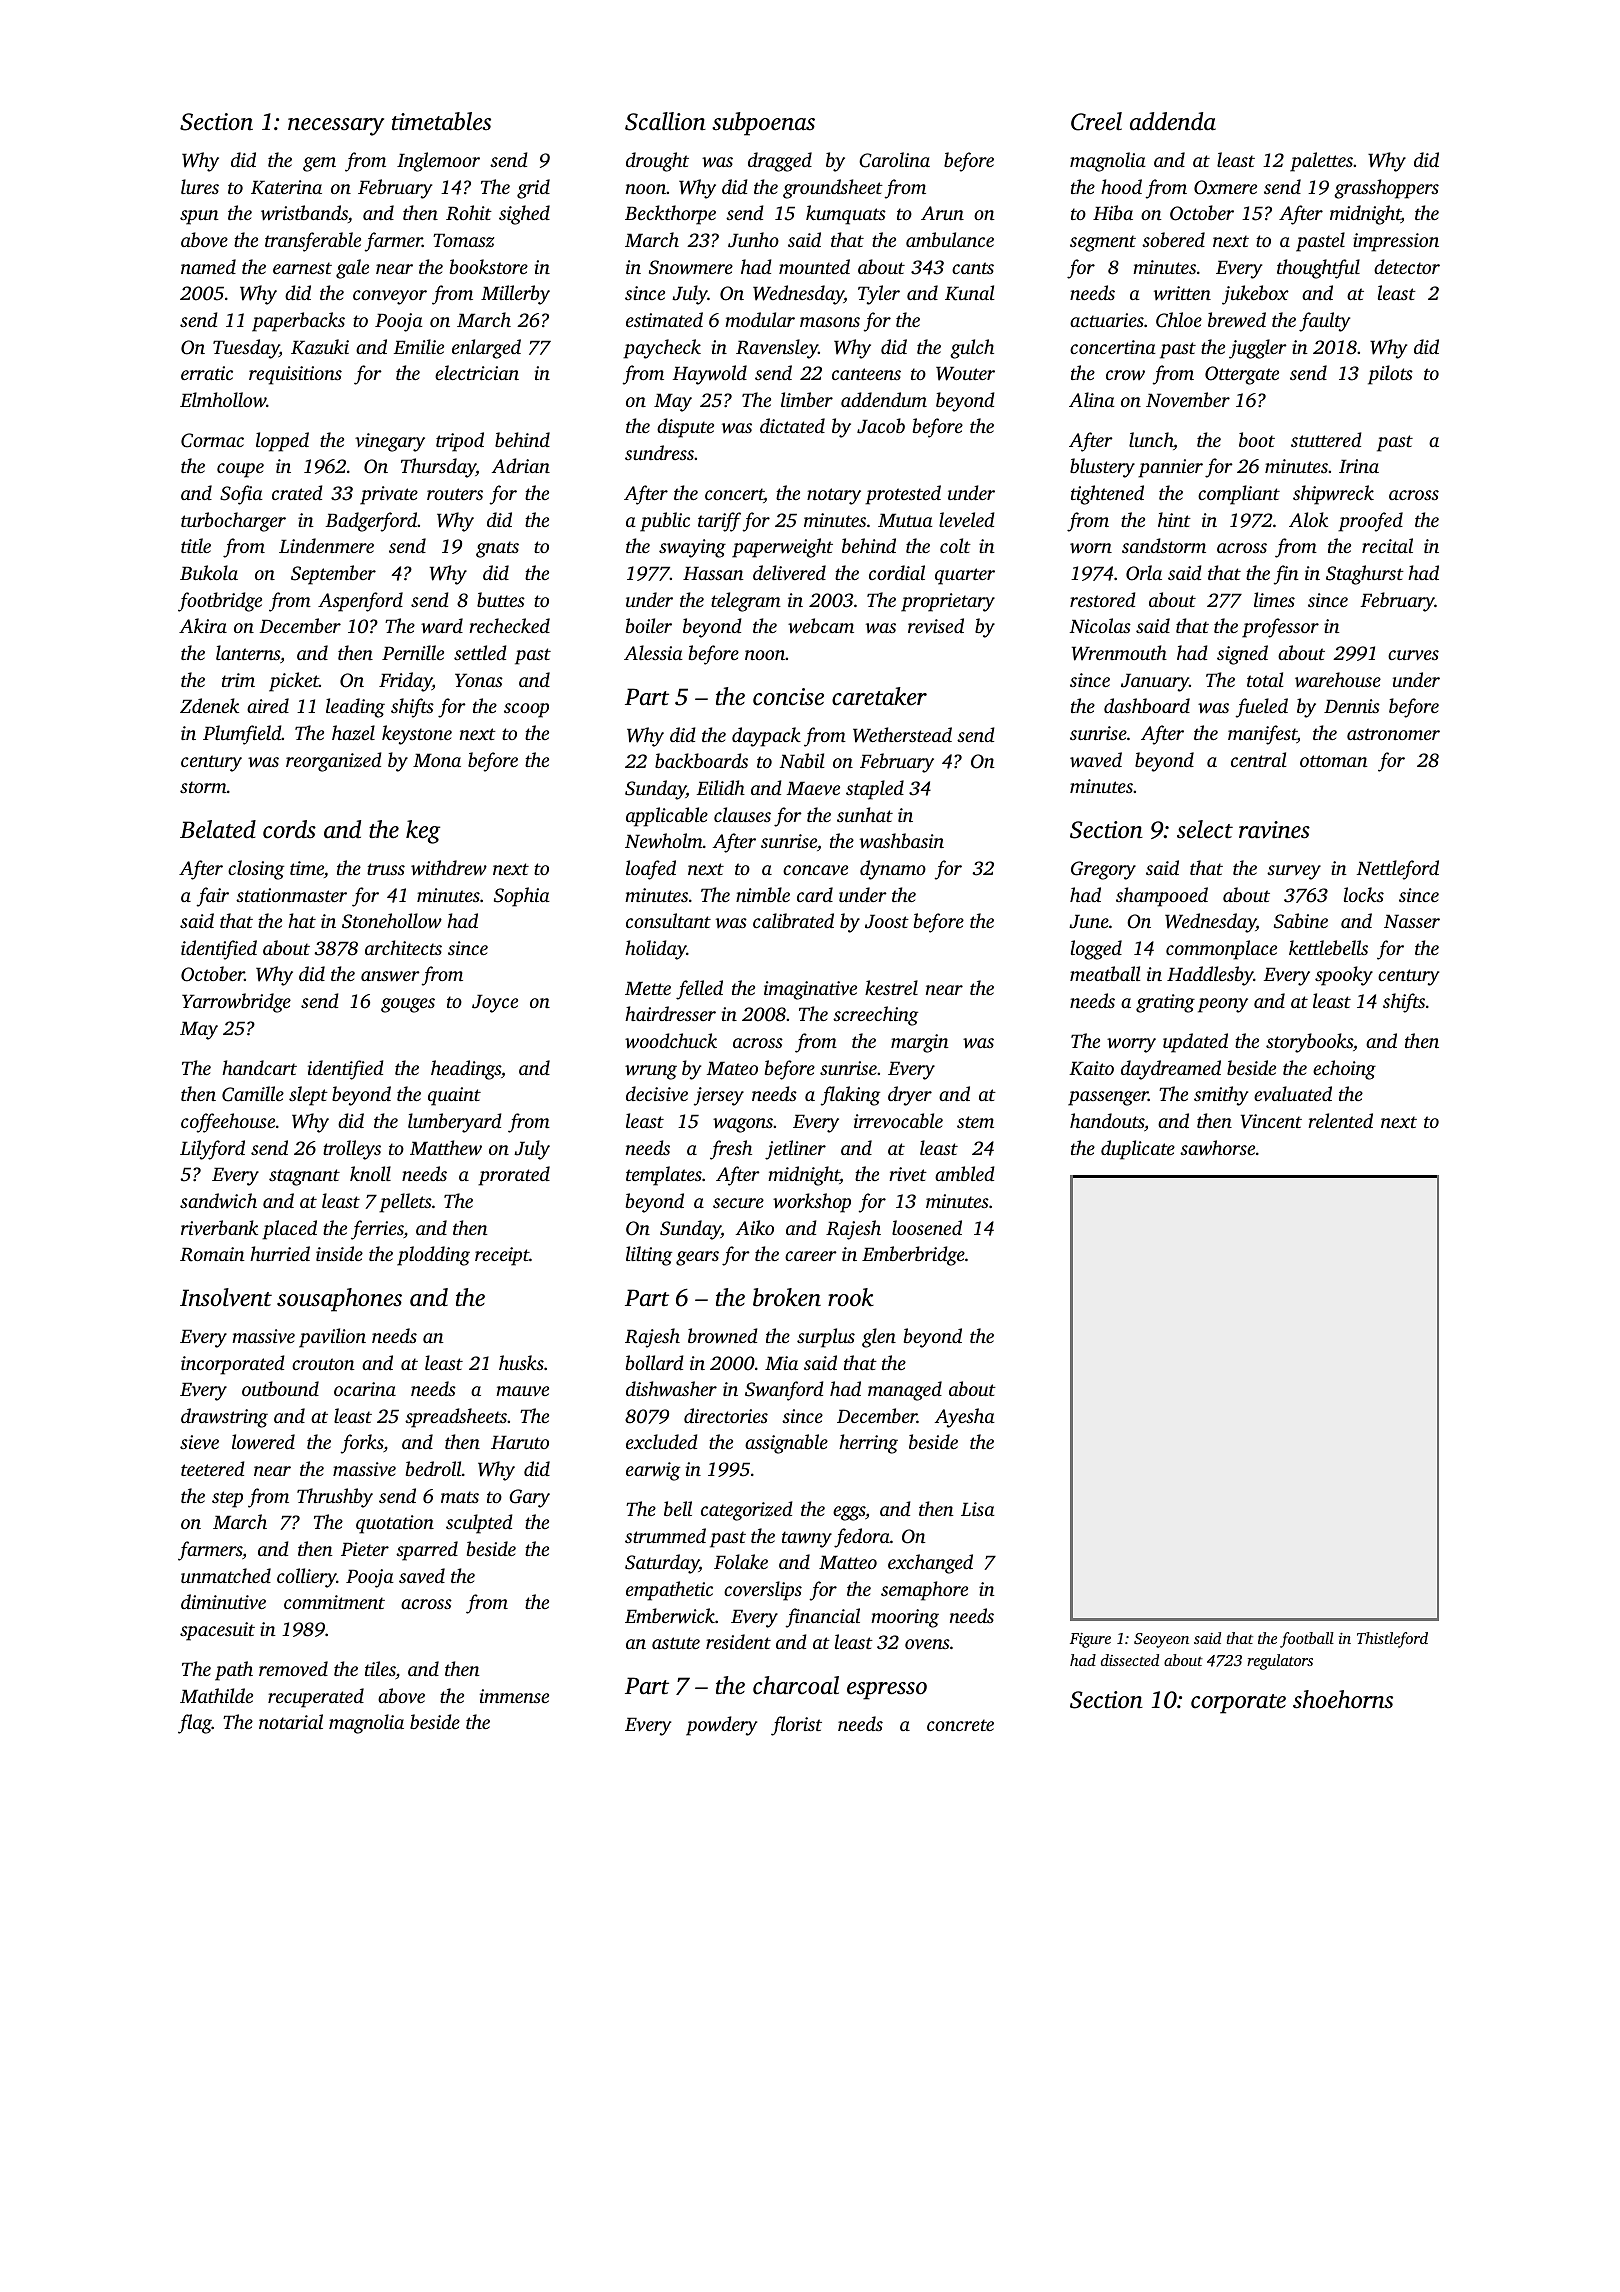 The image size is (1620, 2292). Describe the element at coordinates (905, 520) in the screenshot. I see `Mutua` at that location.
